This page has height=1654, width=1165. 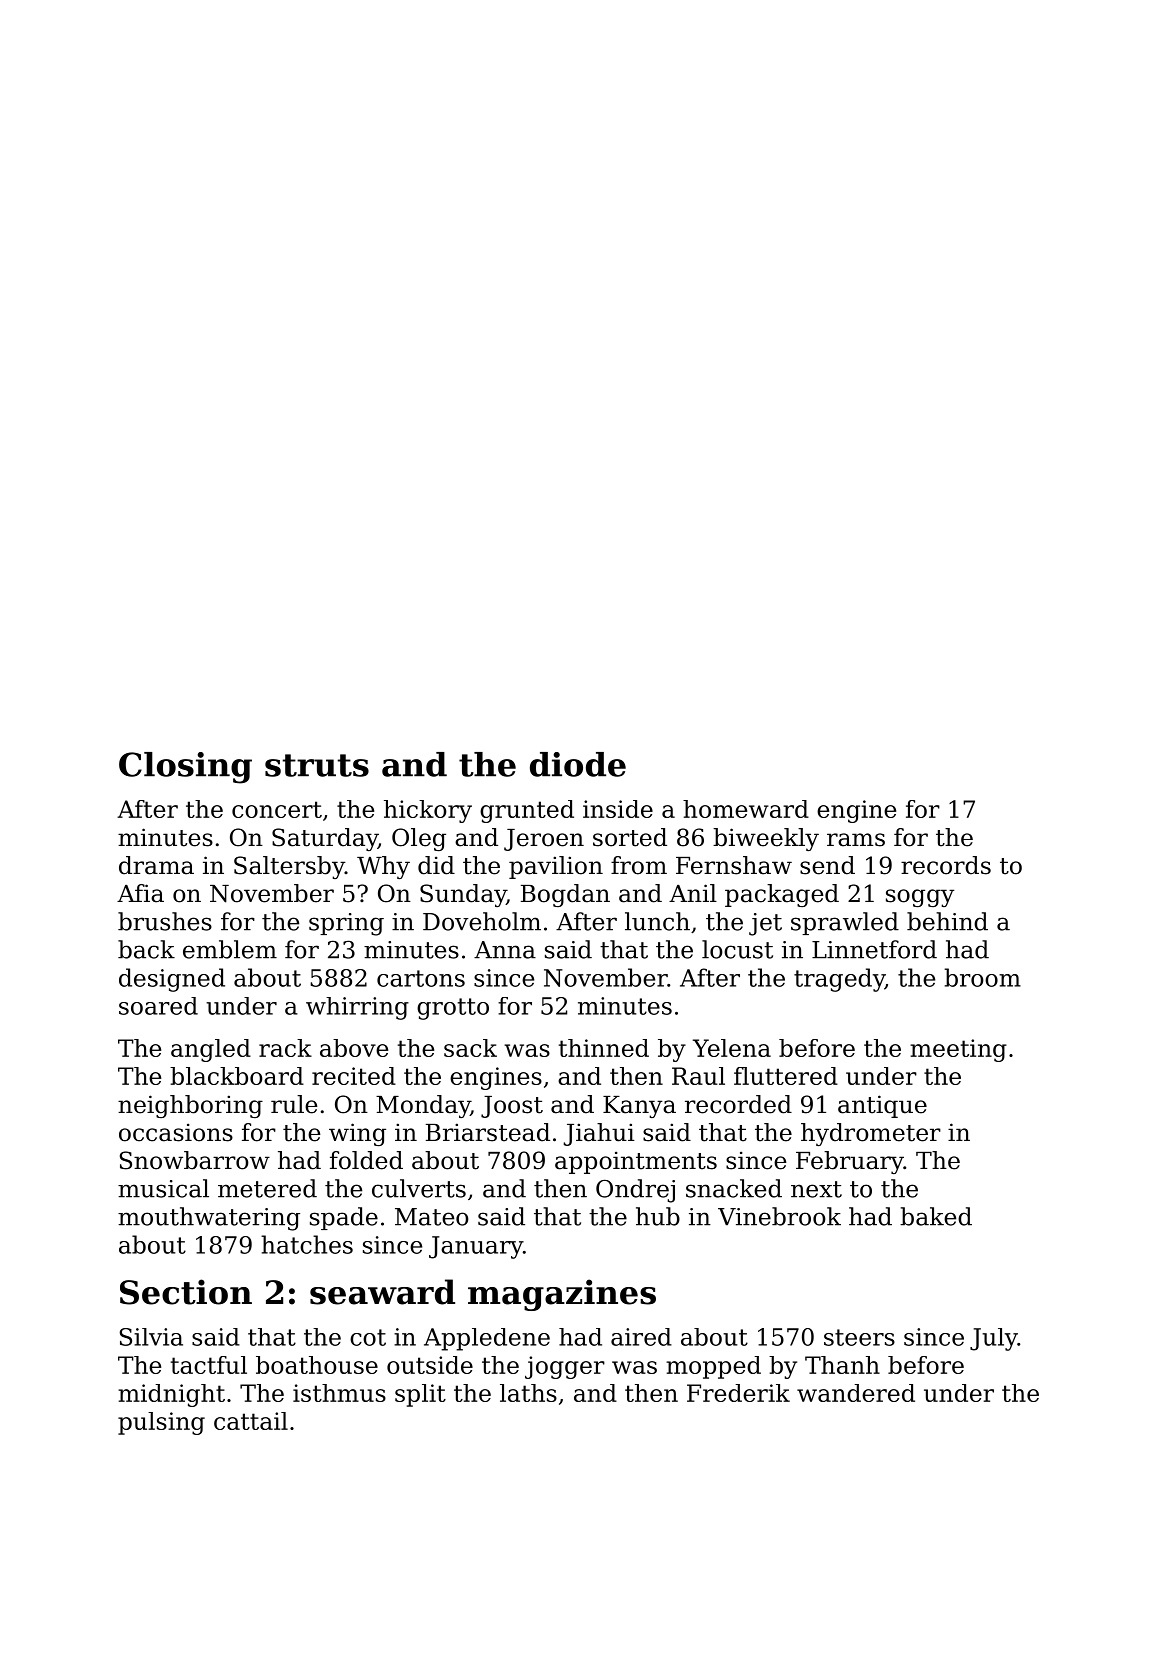 What do you see at coordinates (251, 1421) in the page?
I see `cattail` at bounding box center [251, 1421].
